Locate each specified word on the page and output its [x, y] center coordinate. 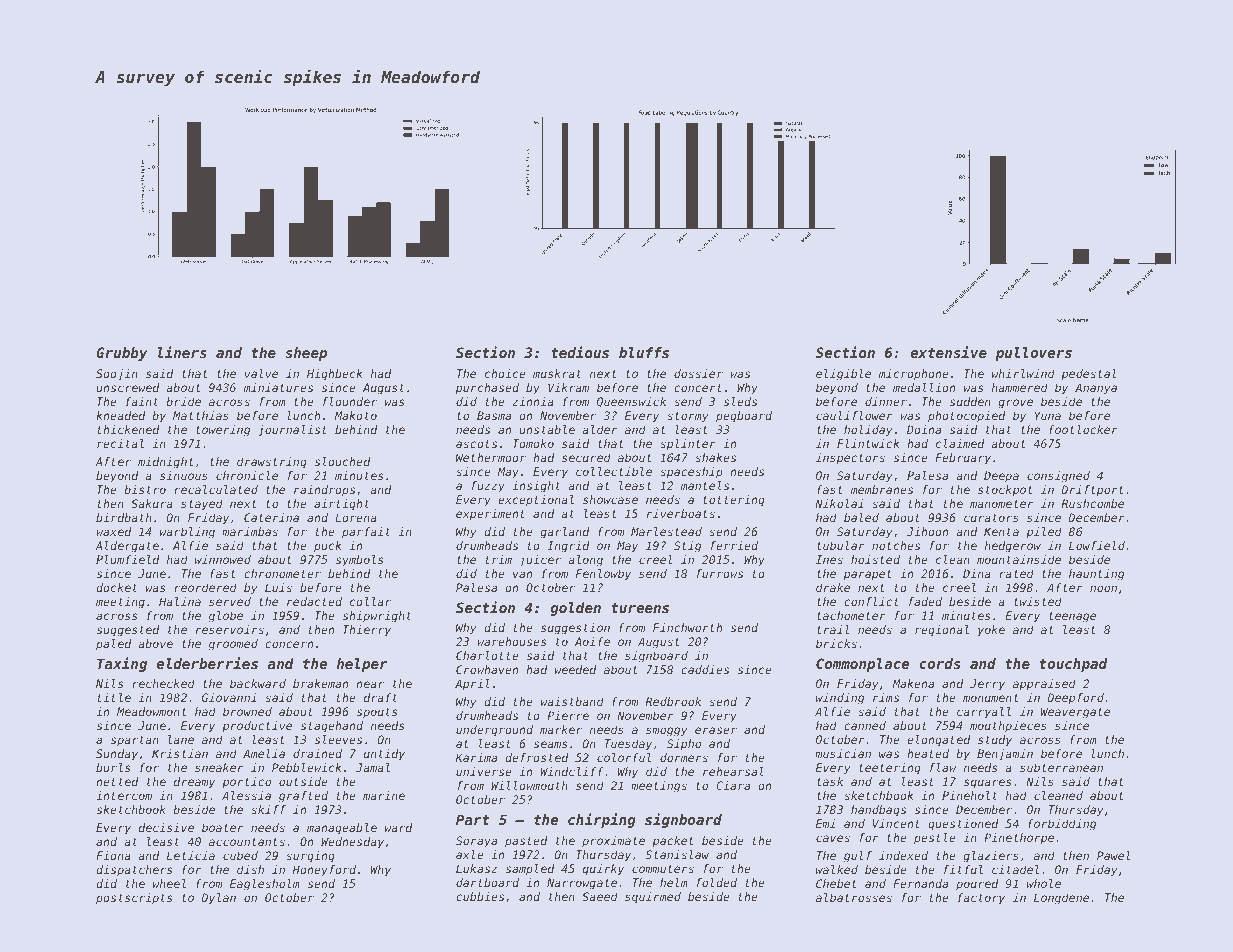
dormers [684, 757]
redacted [314, 601]
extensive [948, 352]
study [995, 741]
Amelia [264, 753]
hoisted [875, 559]
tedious [580, 352]
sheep [306, 354]
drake [833, 587]
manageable [342, 829]
